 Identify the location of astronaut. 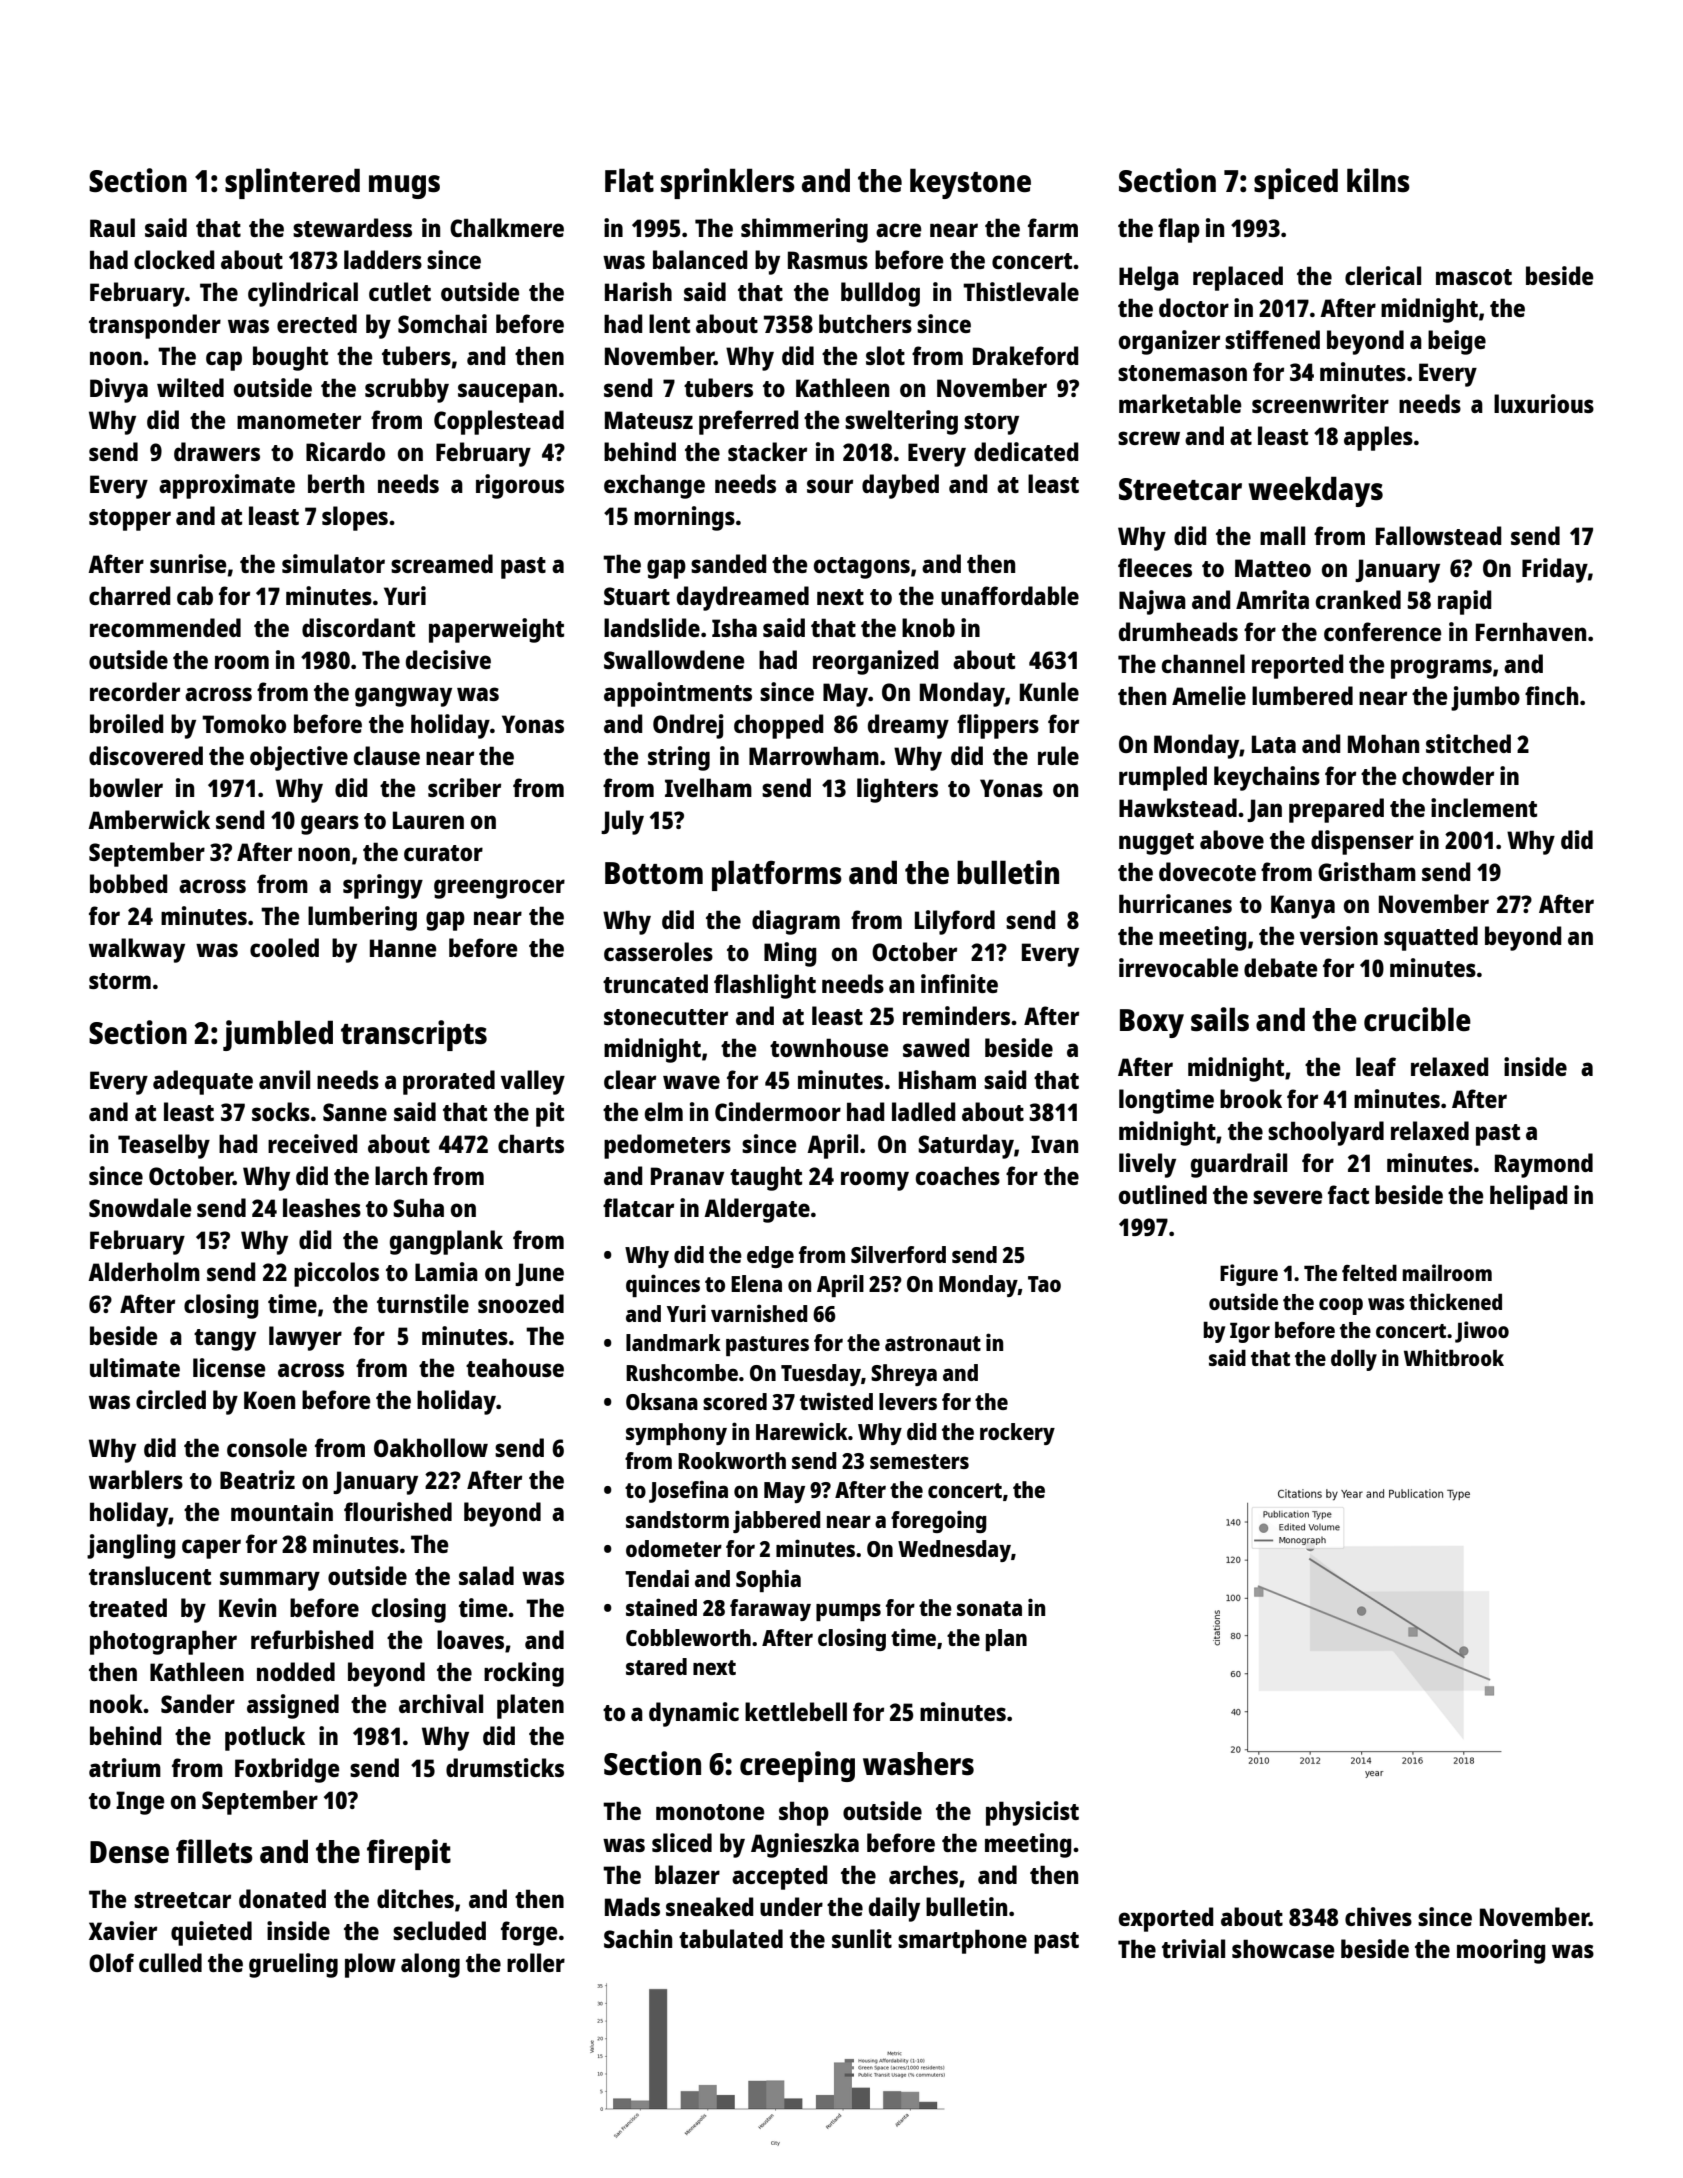
(933, 1343).
